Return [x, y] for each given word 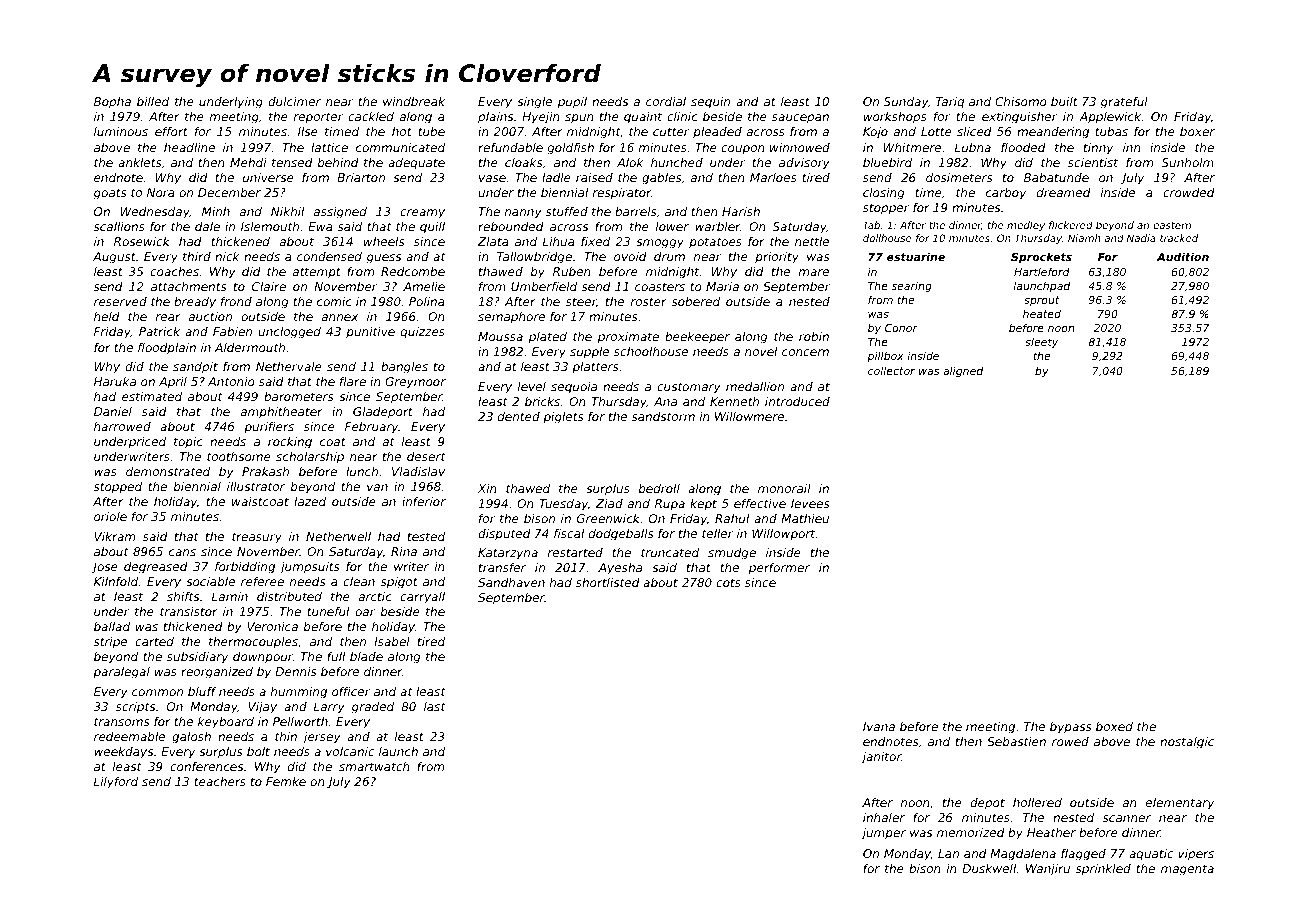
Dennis [295, 671]
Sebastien [1016, 741]
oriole [110, 516]
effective [760, 503]
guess [384, 259]
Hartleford [1042, 271]
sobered [696, 301]
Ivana [879, 726]
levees [810, 503]
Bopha [112, 103]
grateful [1124, 103]
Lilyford [116, 783]
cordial [666, 101]
